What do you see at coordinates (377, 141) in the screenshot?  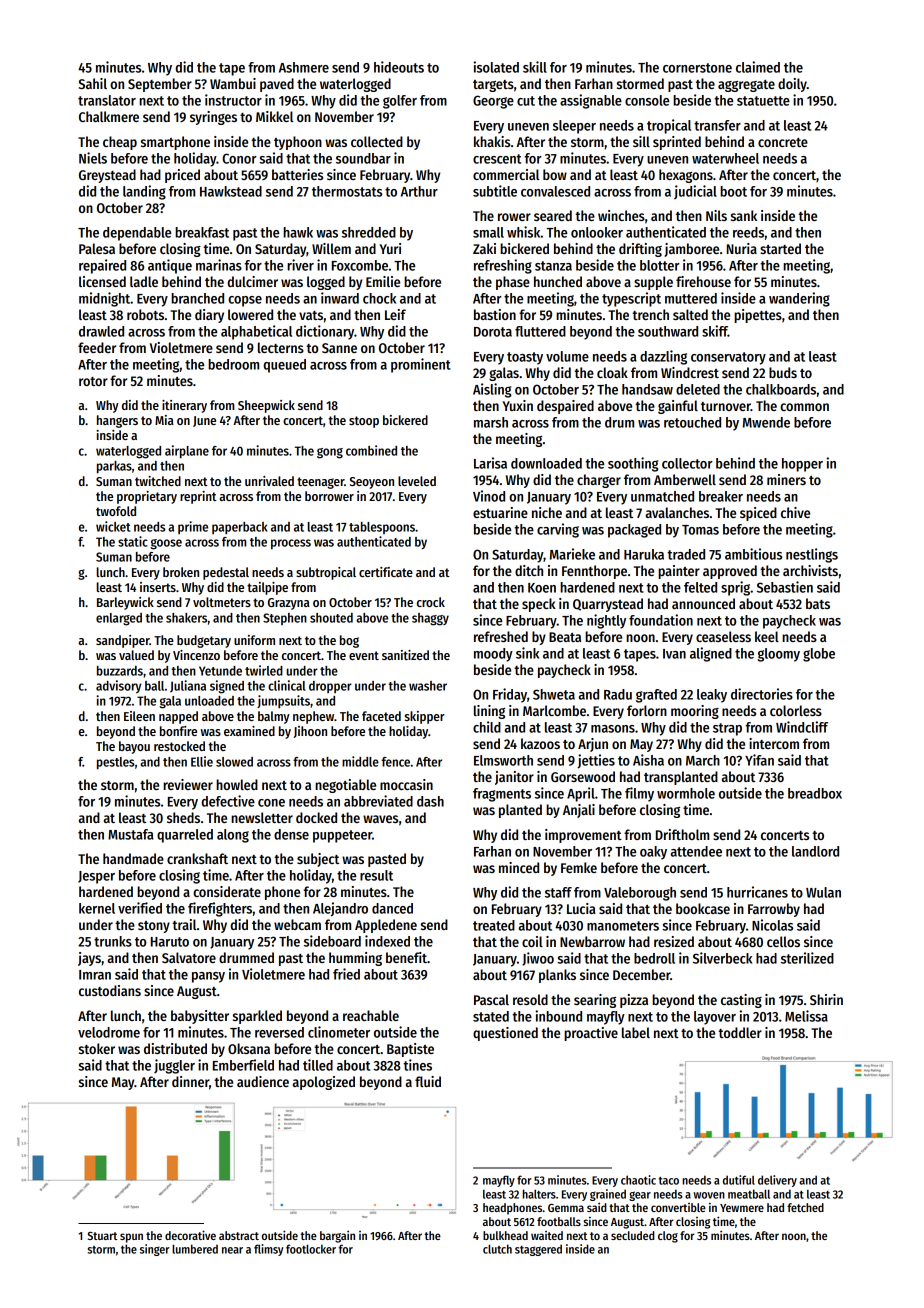 I see `collected` at bounding box center [377, 141].
